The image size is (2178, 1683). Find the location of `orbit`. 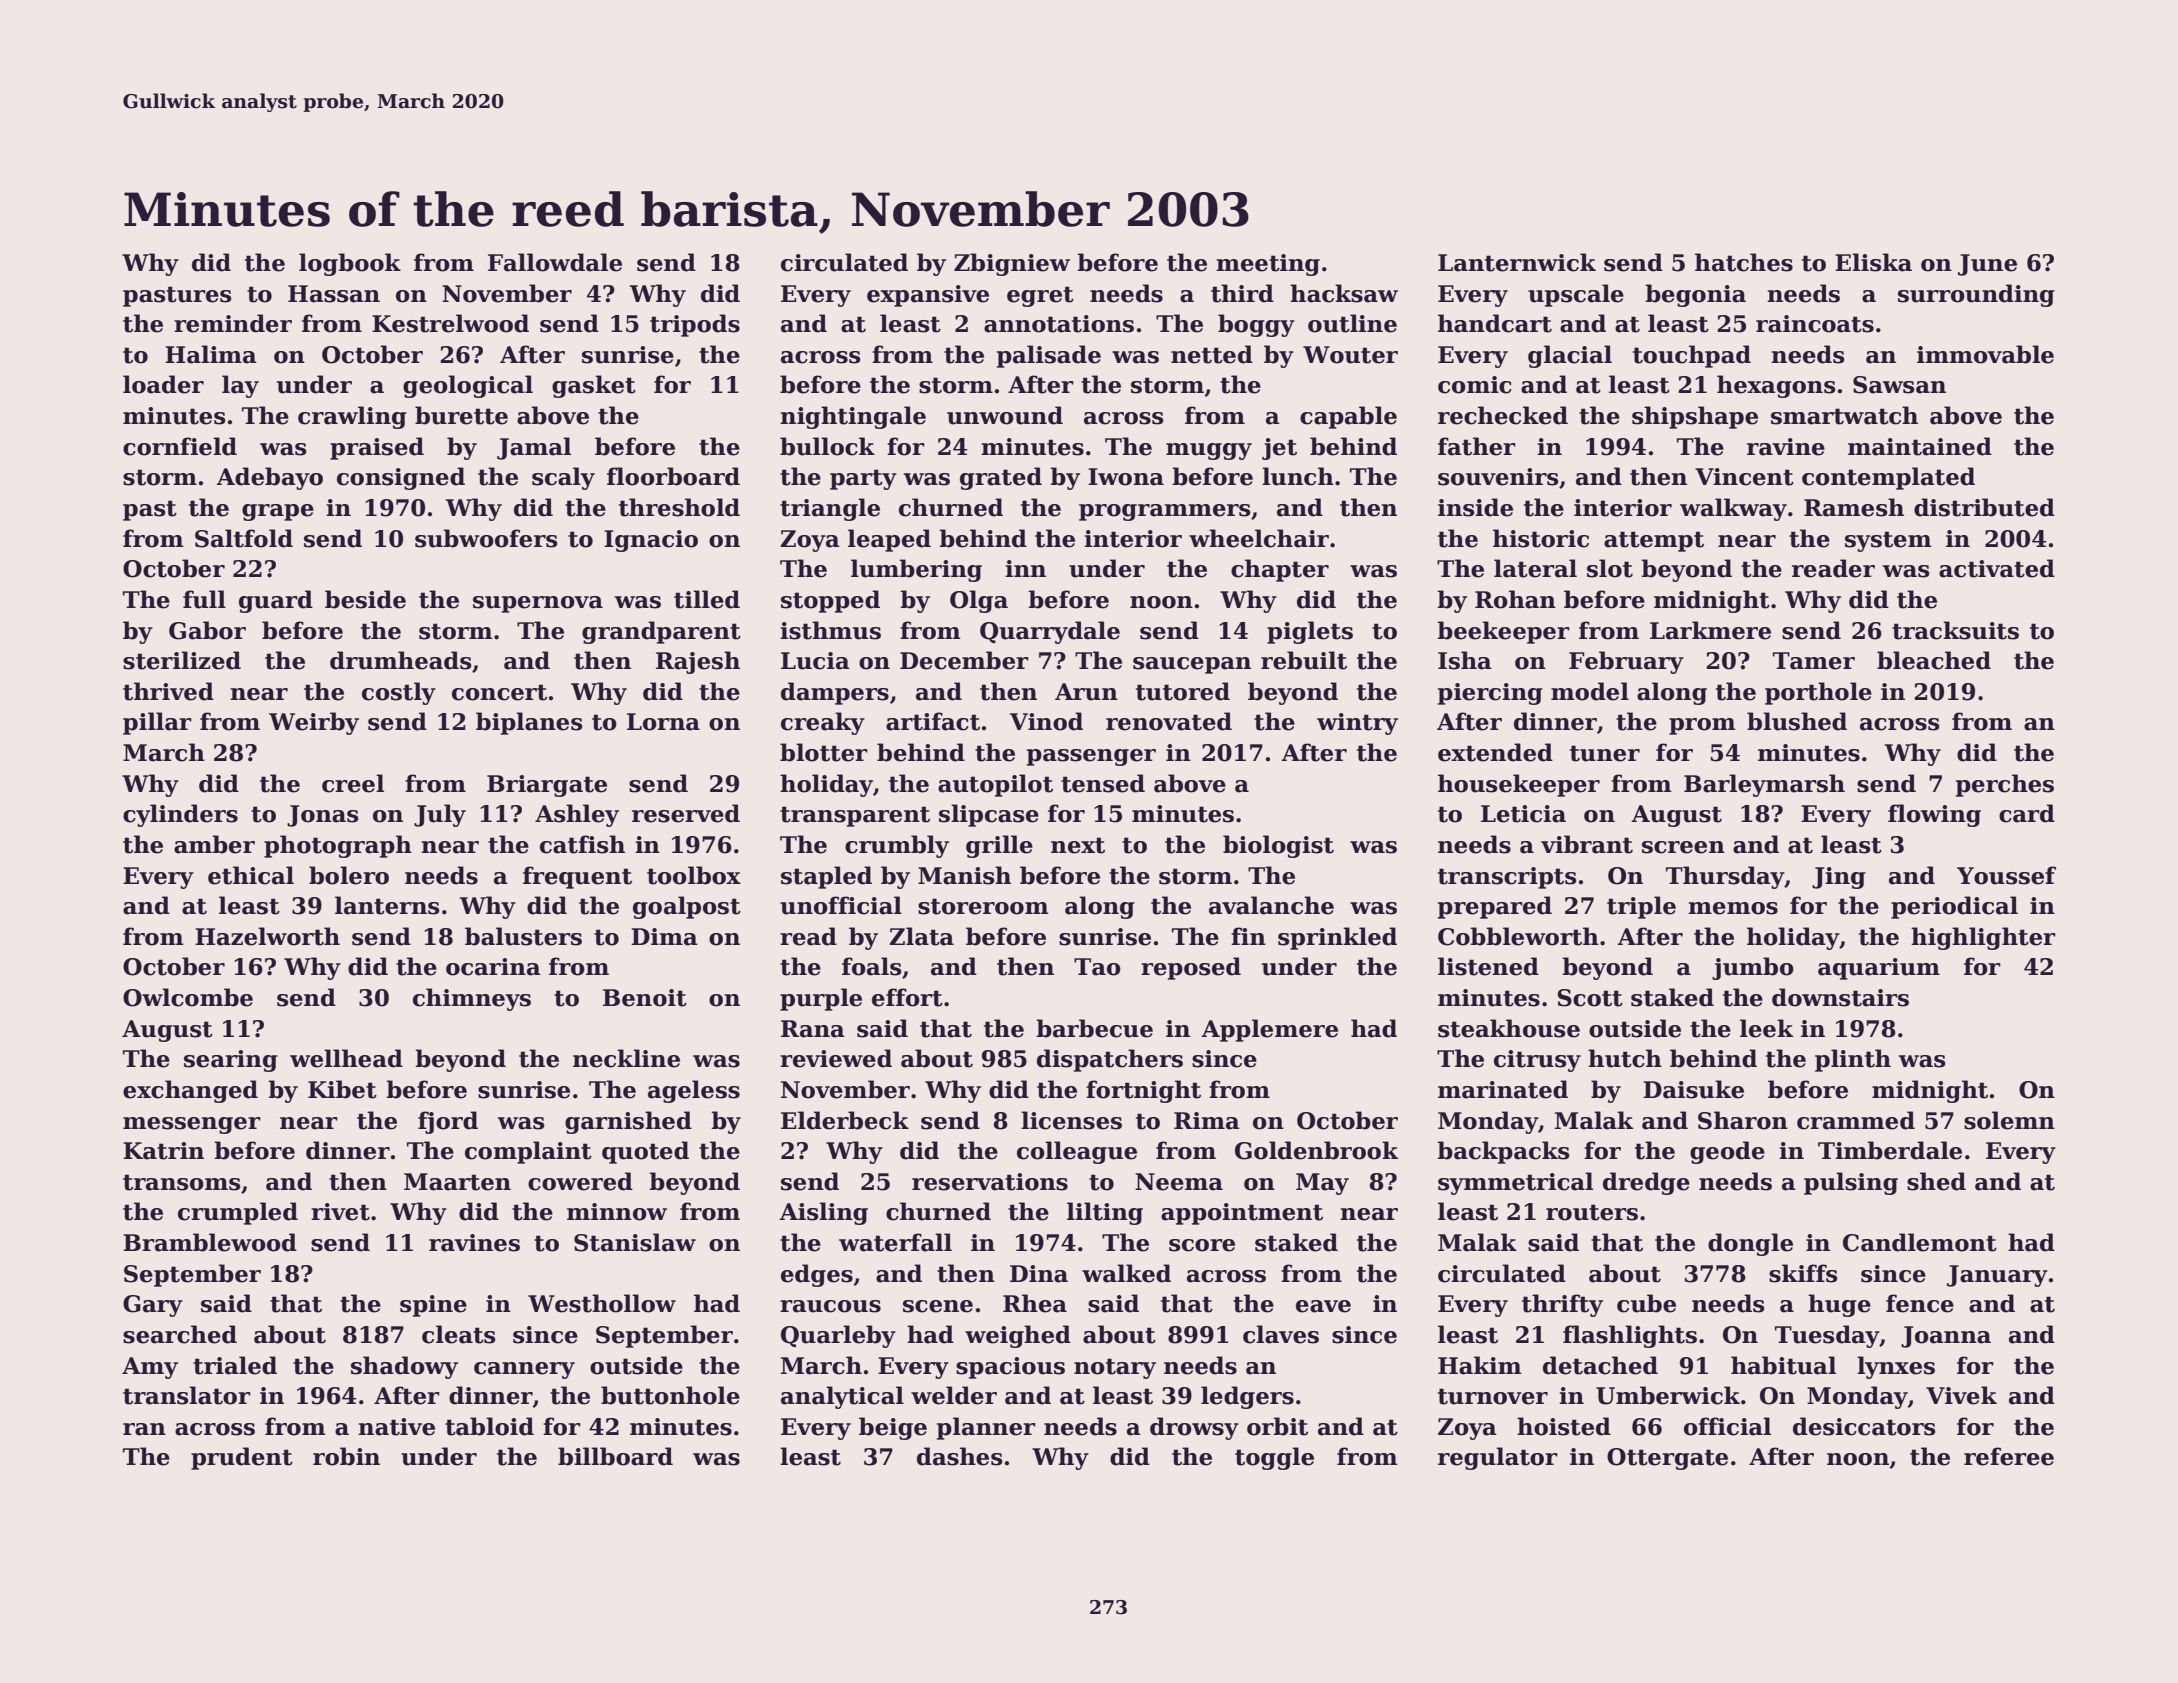

orbit is located at coordinates (1277, 1426).
